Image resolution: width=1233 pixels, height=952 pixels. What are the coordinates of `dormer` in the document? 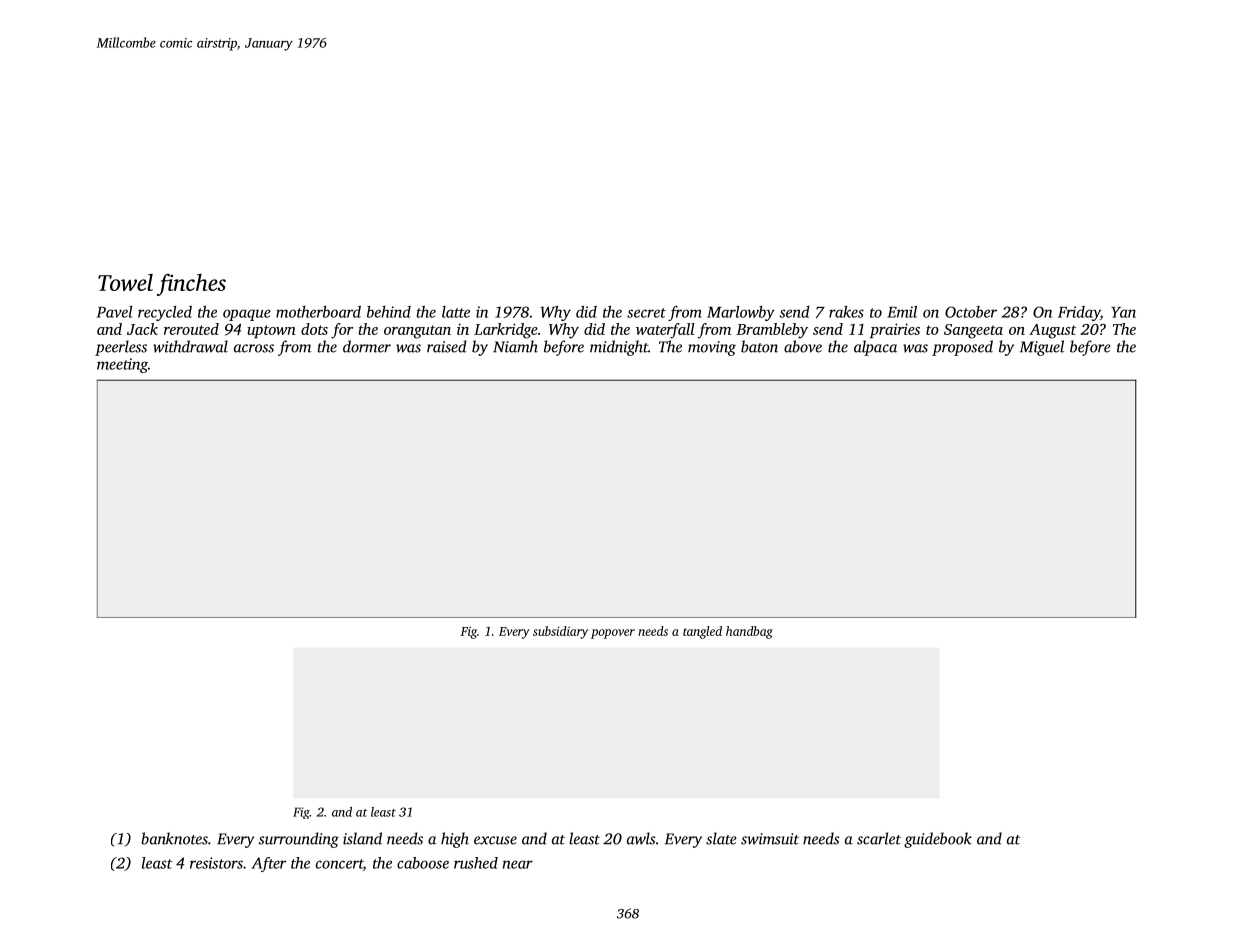 It's located at (367, 346).
